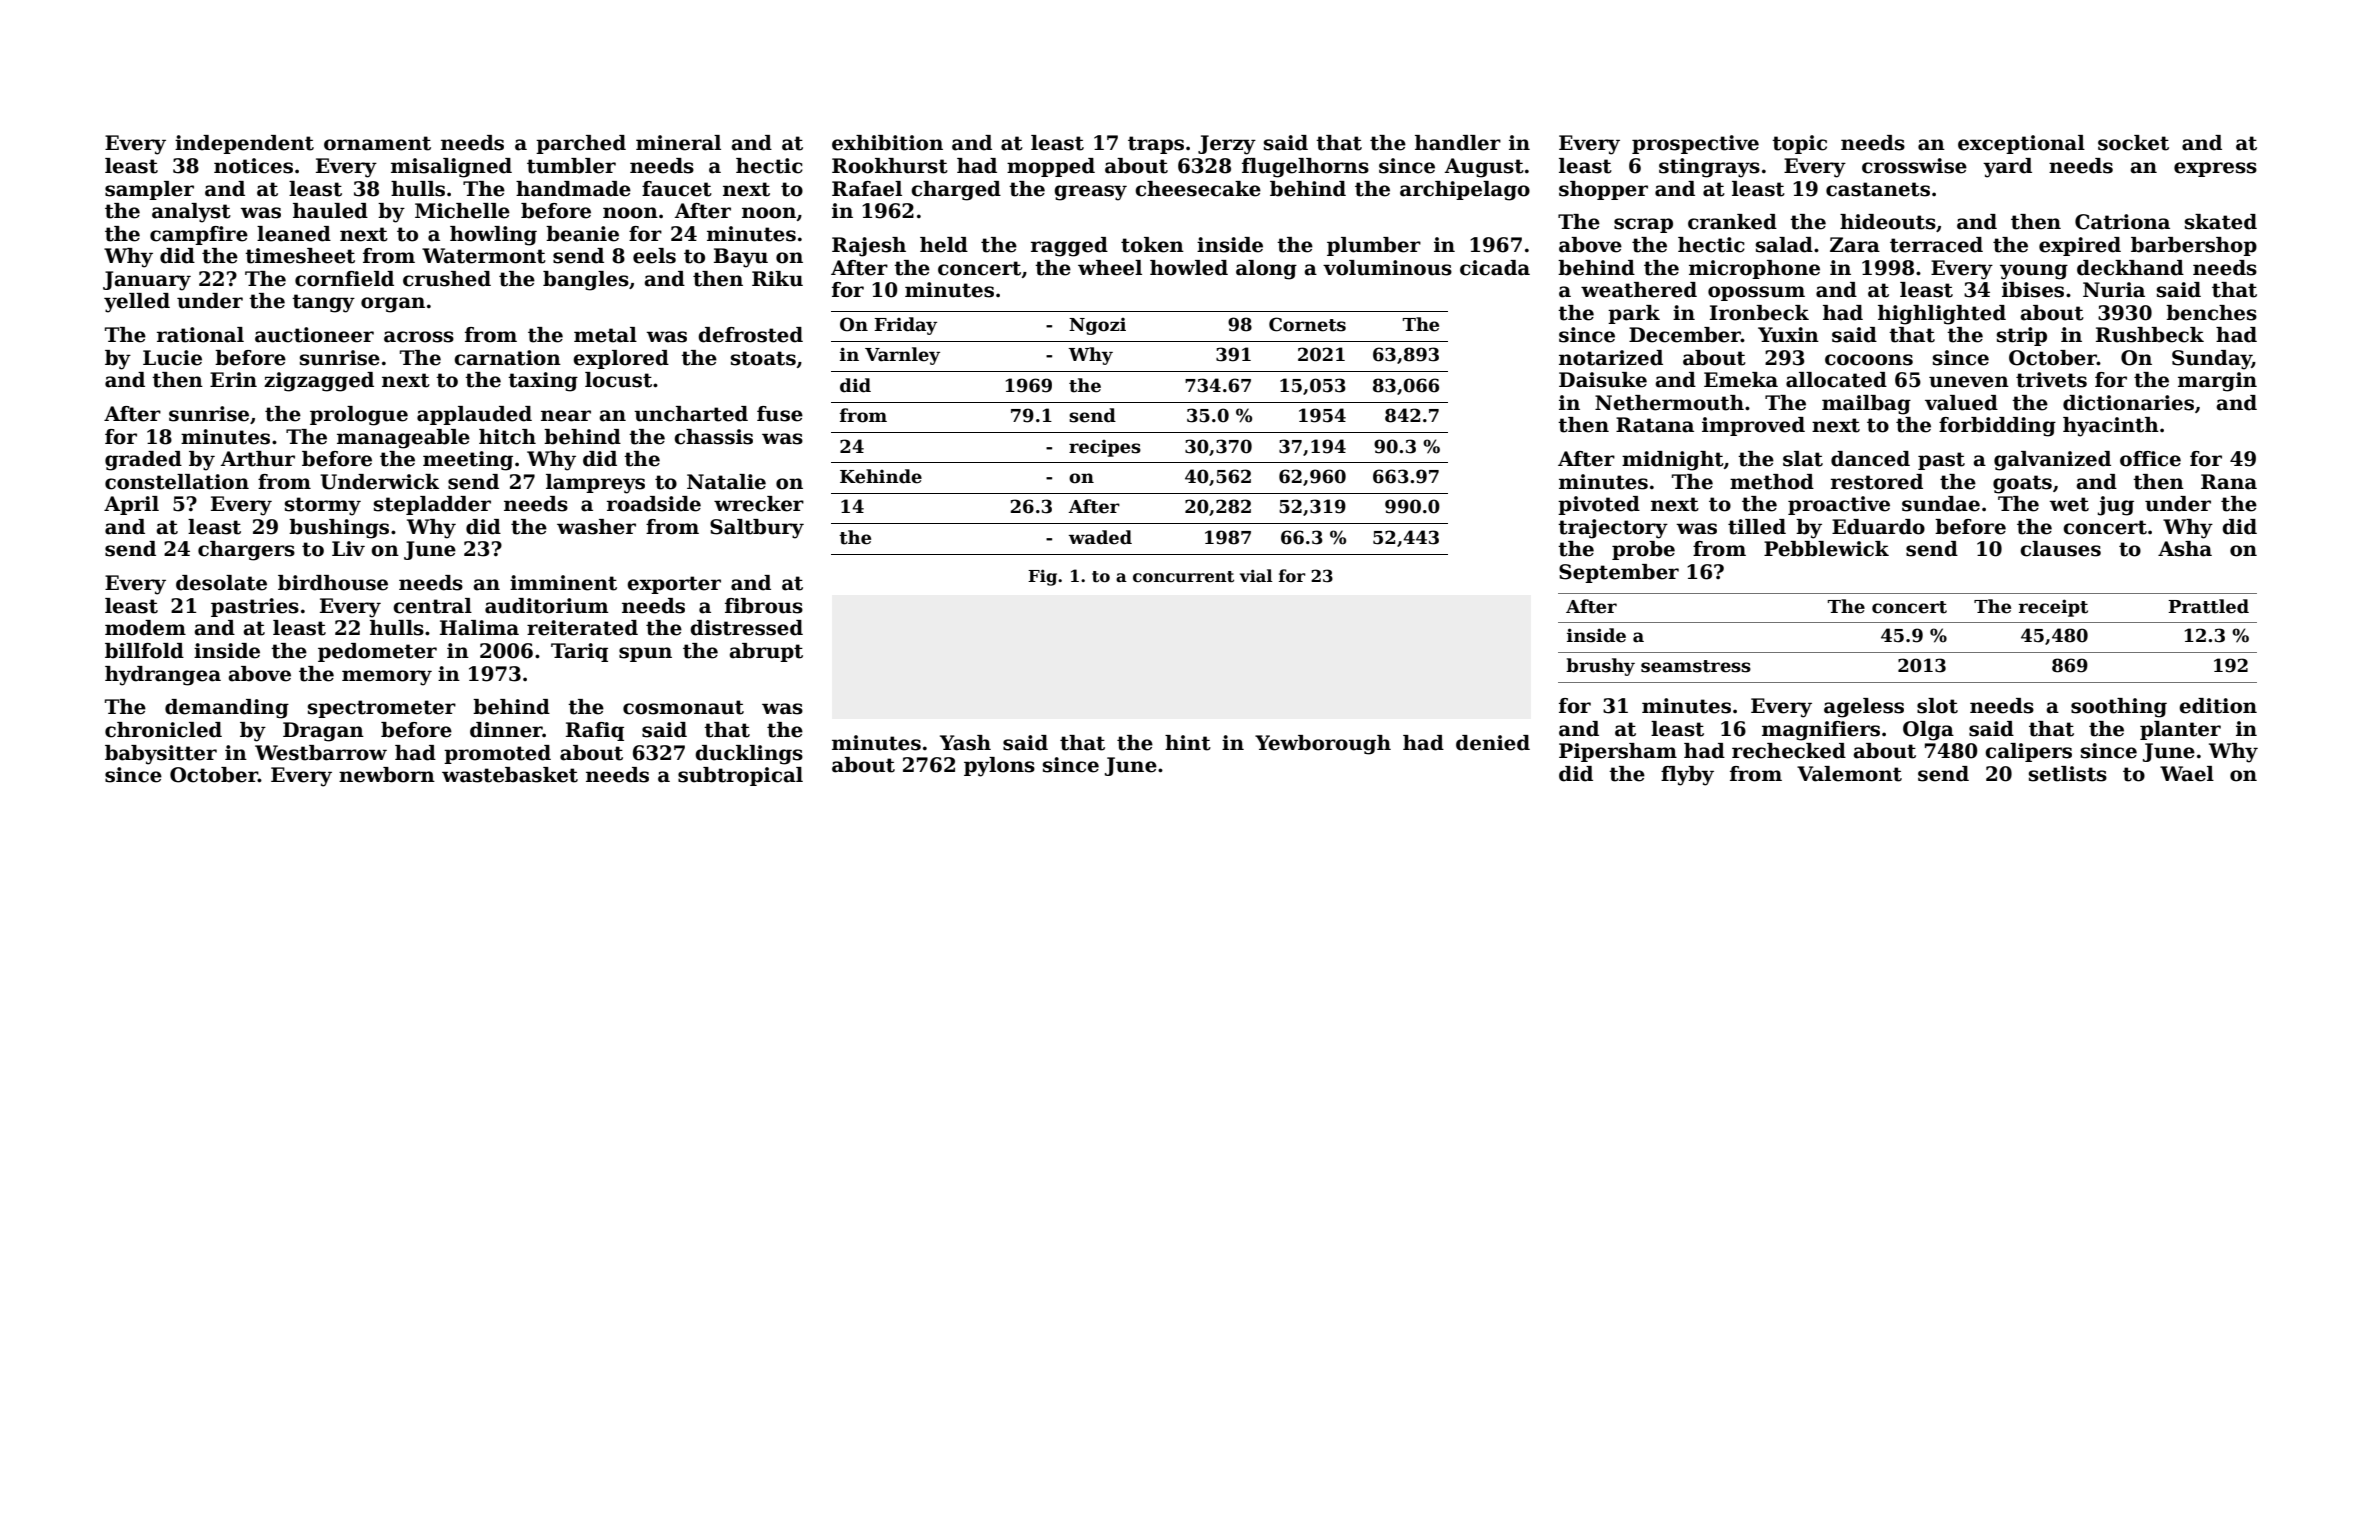 Image resolution: width=2362 pixels, height=1529 pixels. I want to click on newborn, so click(387, 775).
